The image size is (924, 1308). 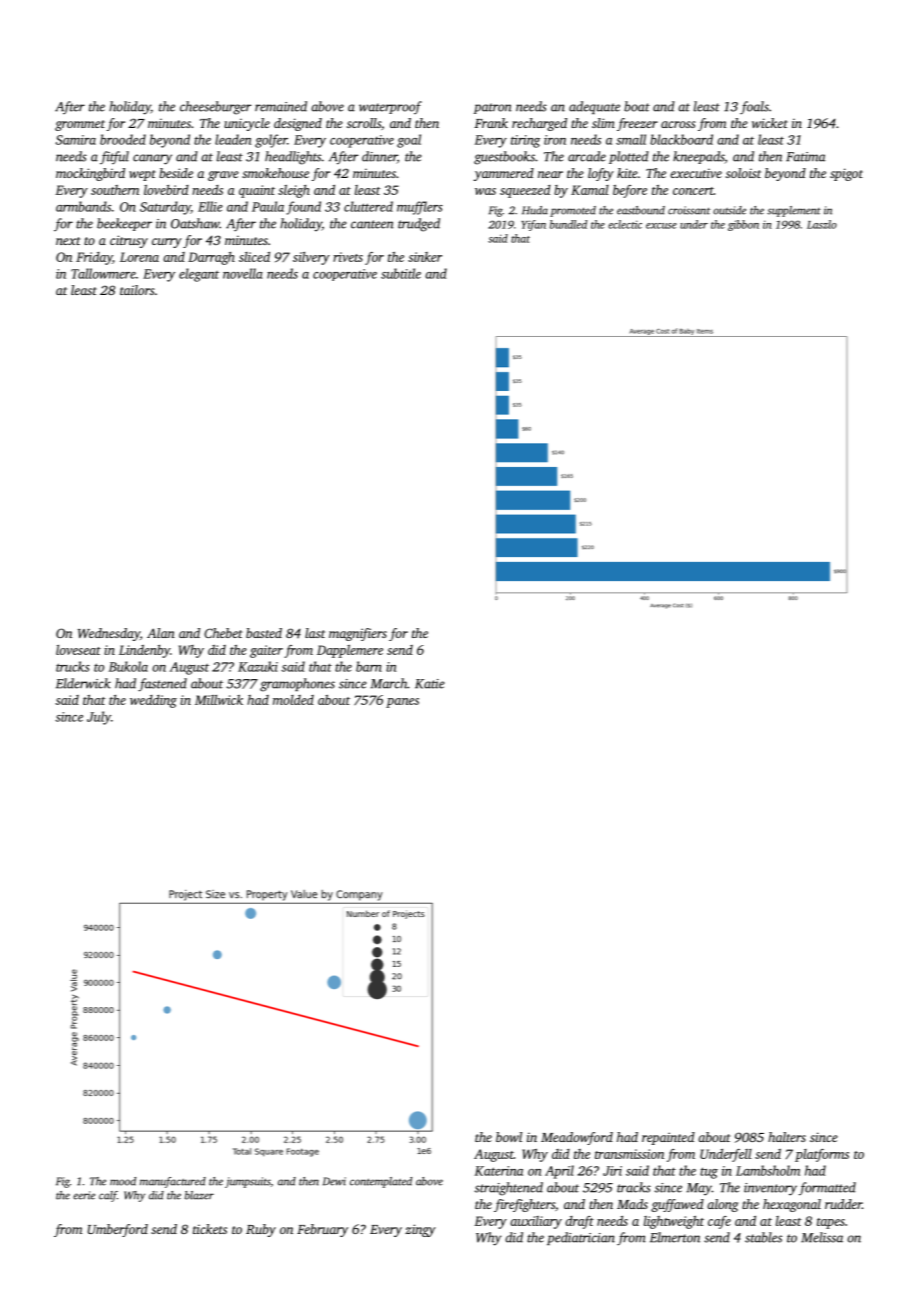 I want to click on mood, so click(x=123, y=1181).
